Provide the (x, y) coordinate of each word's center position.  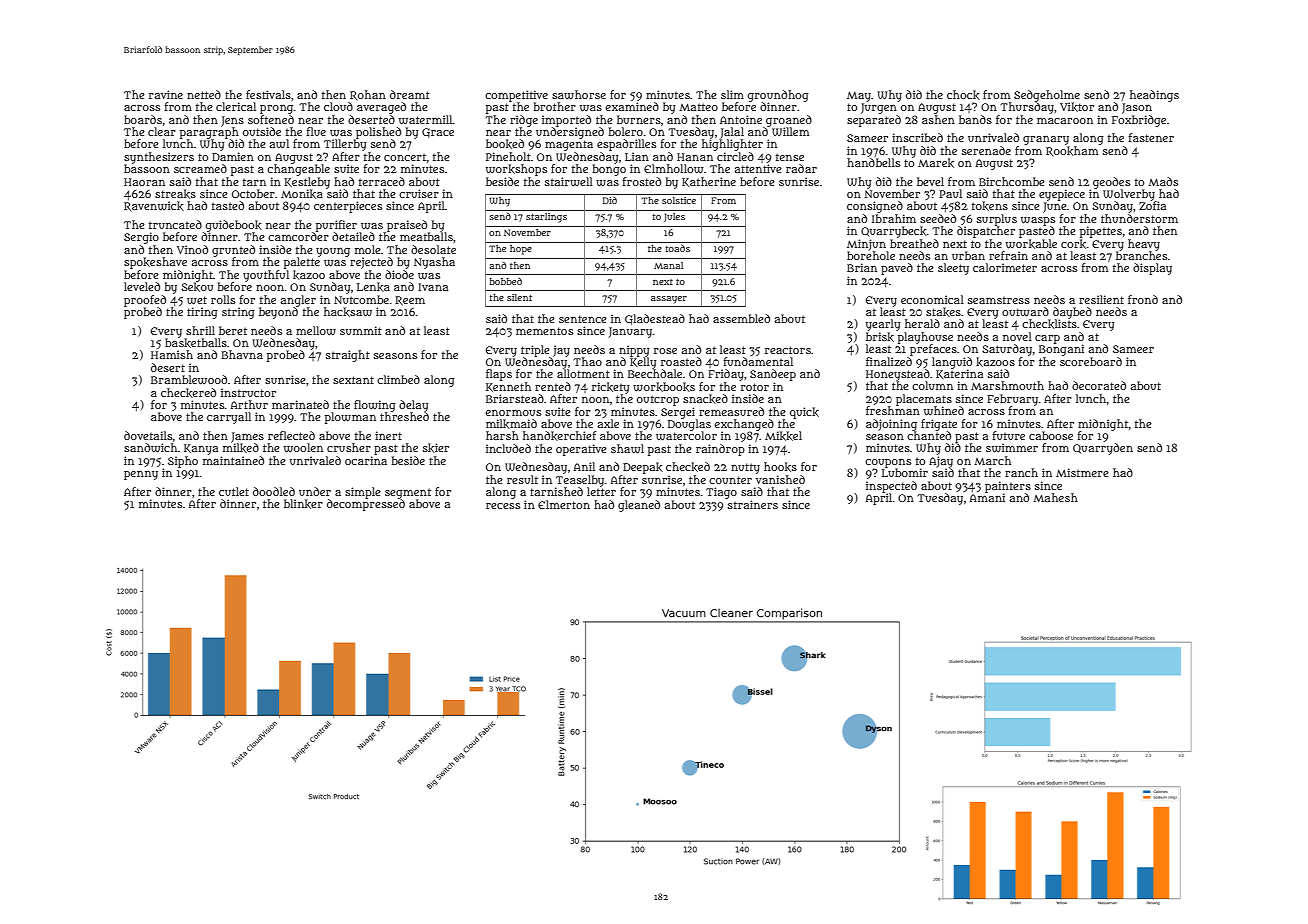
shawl (627, 449)
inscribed (917, 137)
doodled (274, 491)
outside (262, 131)
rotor (755, 387)
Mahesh (1055, 497)
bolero (626, 131)
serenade (986, 150)
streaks (175, 194)
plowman (350, 418)
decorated (1099, 385)
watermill (426, 120)
